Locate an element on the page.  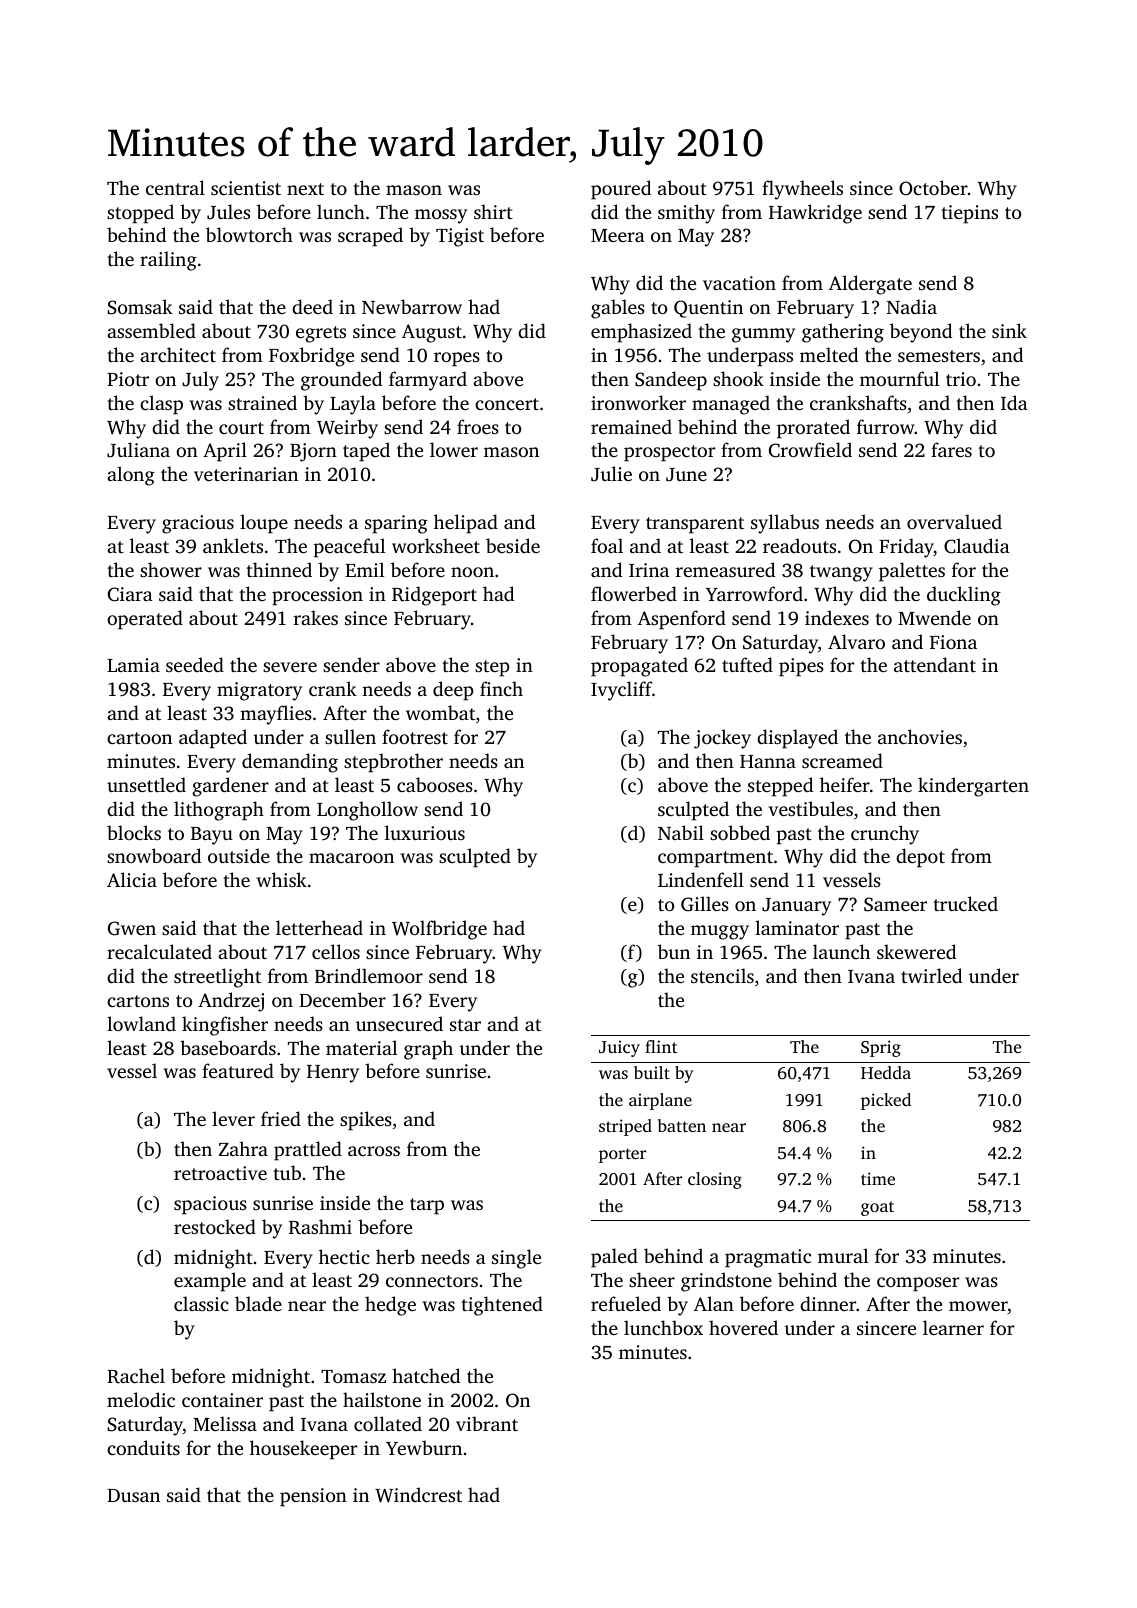
mower is located at coordinates (978, 1307).
